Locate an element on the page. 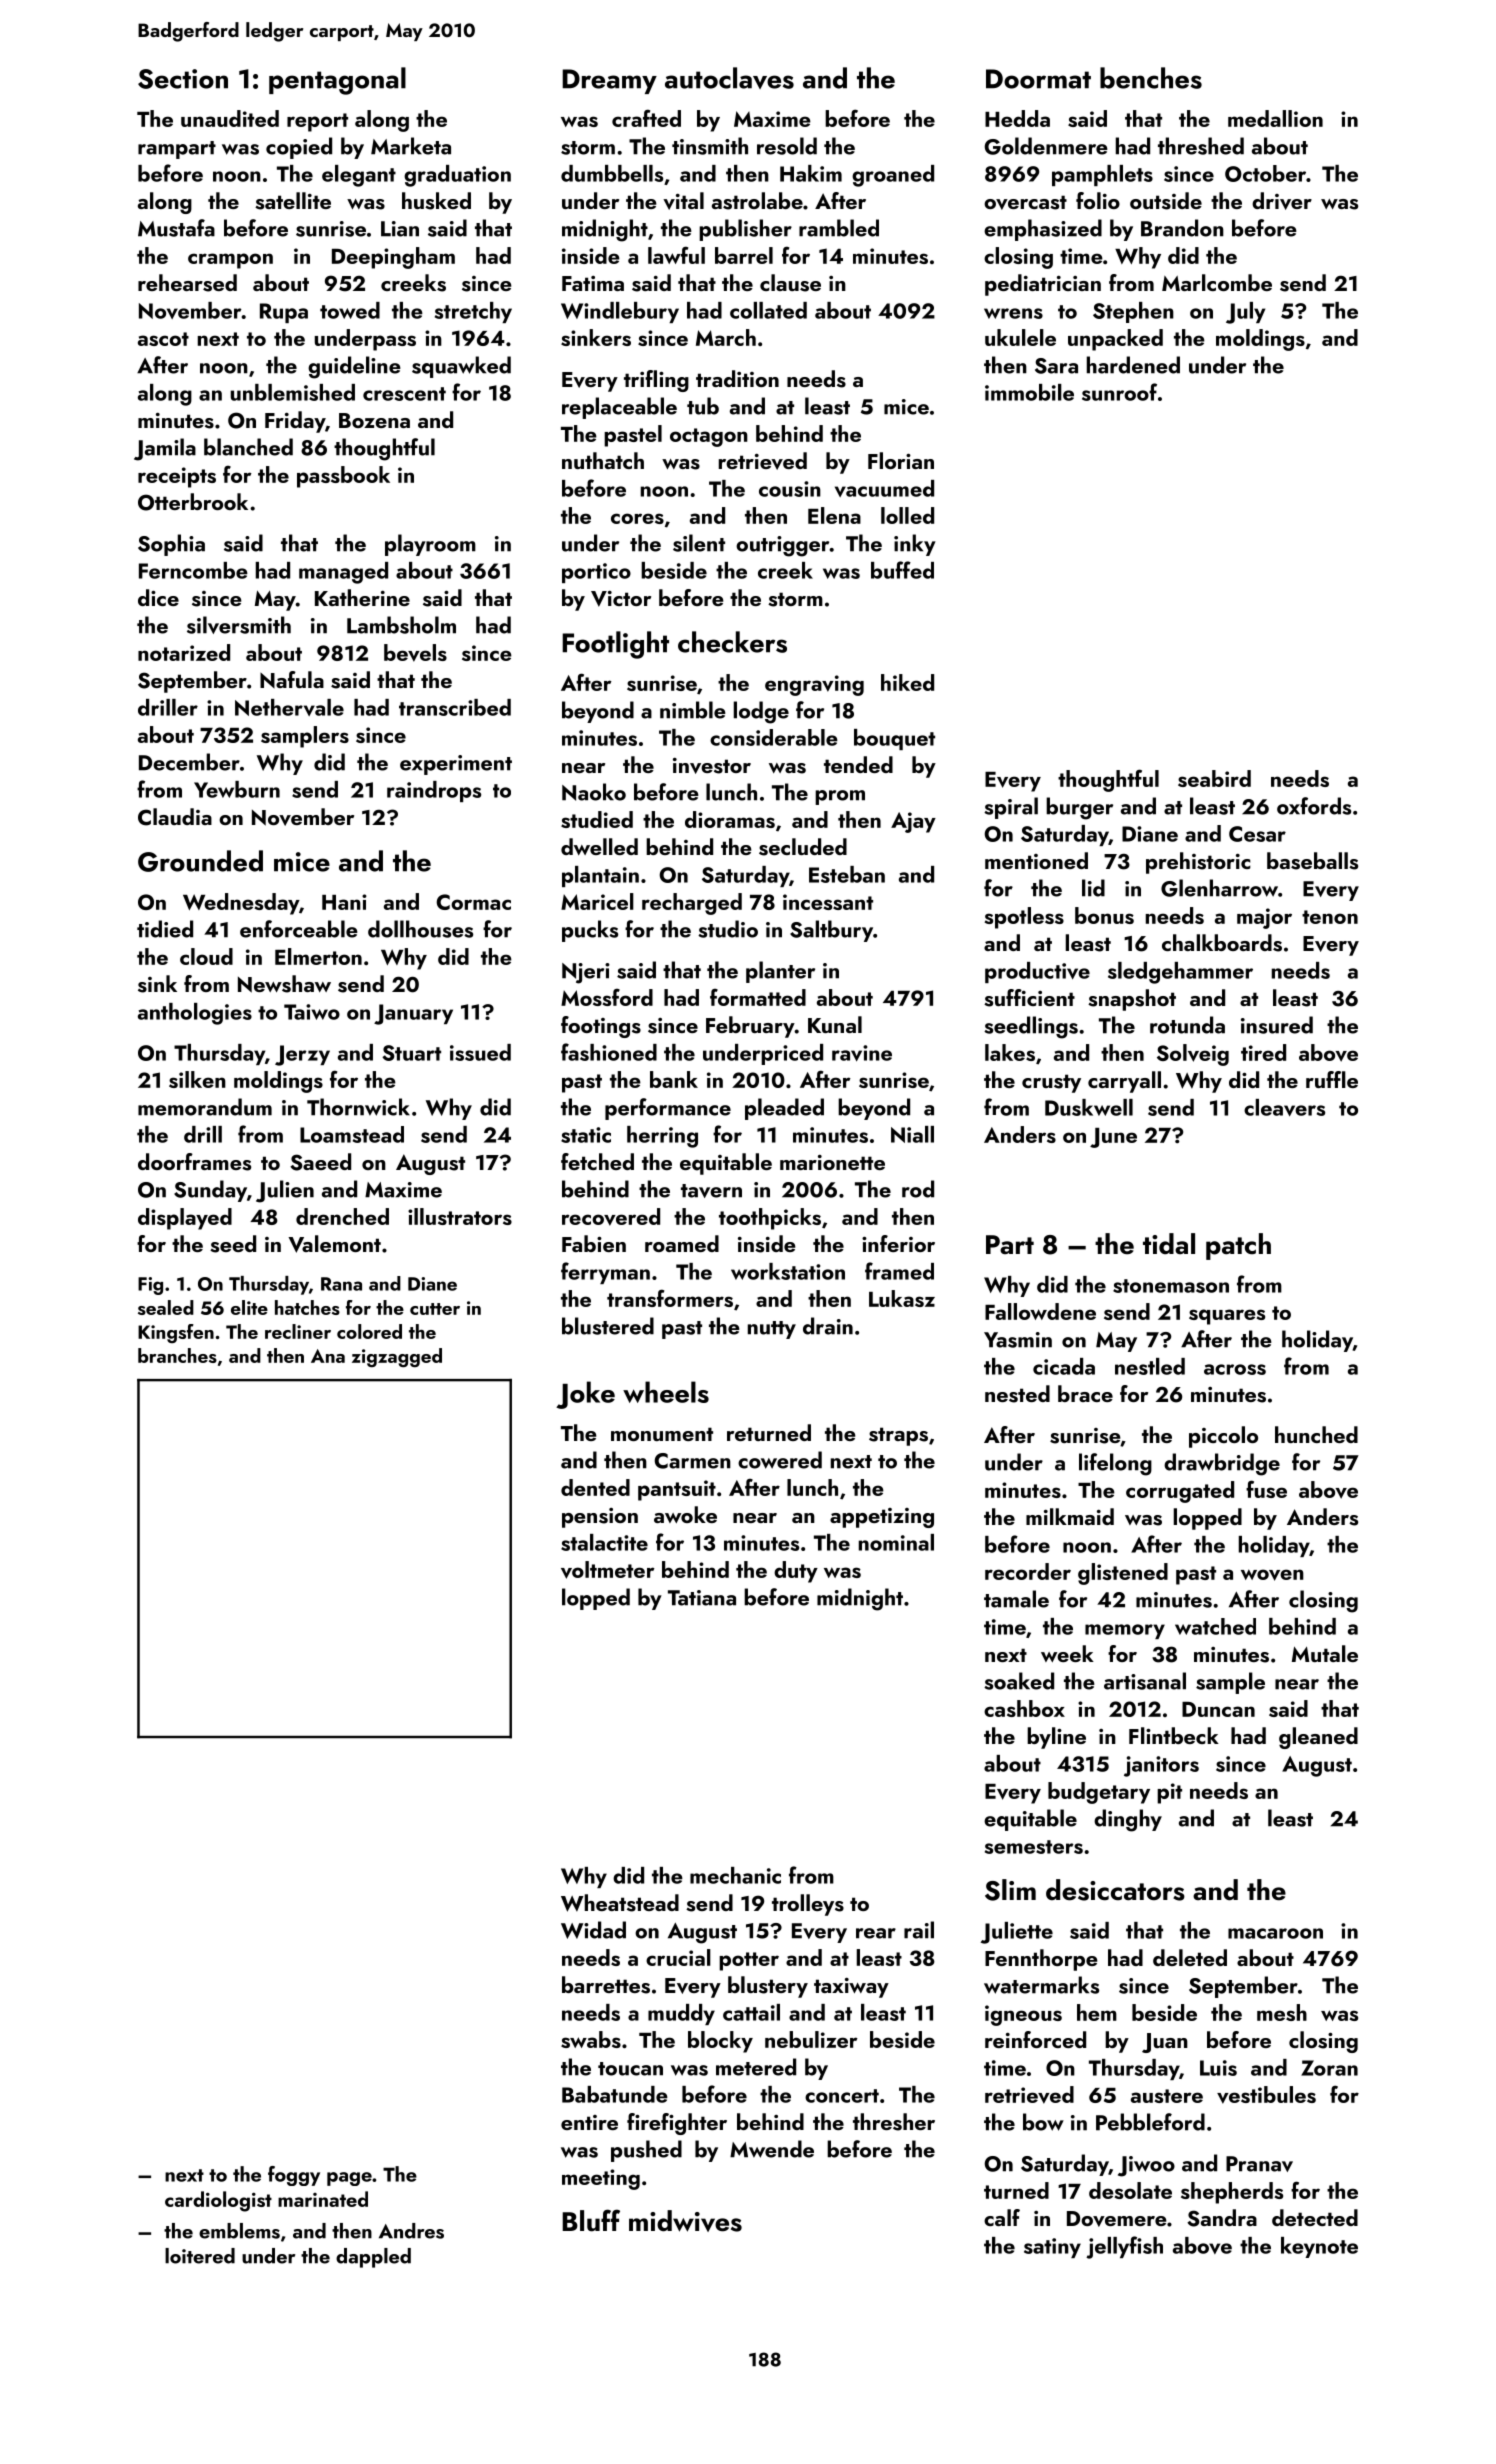 This document has width=1496, height=2464. benches is located at coordinates (1151, 78).
